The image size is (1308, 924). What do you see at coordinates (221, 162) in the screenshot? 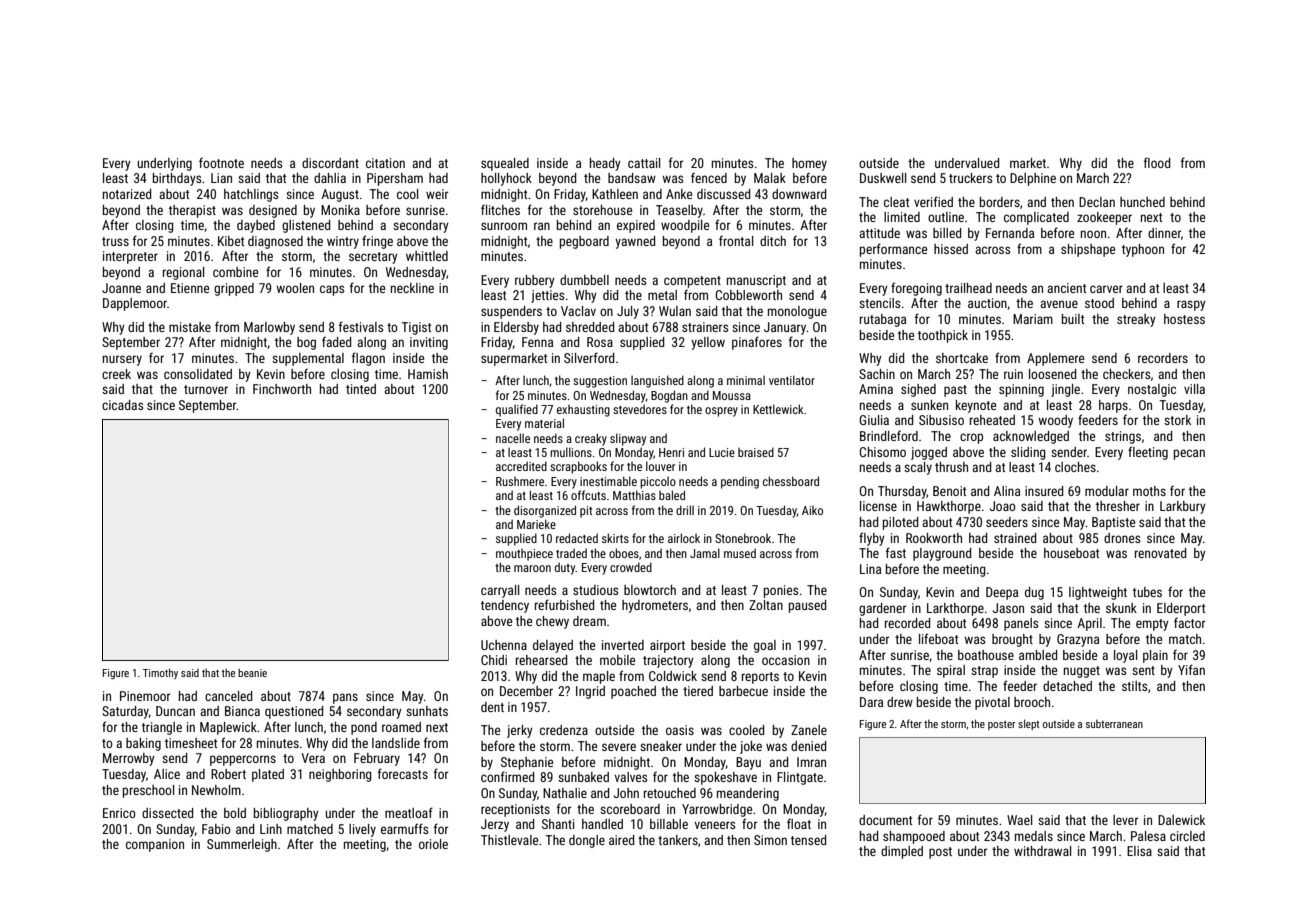
I see `footnote` at bounding box center [221, 162].
